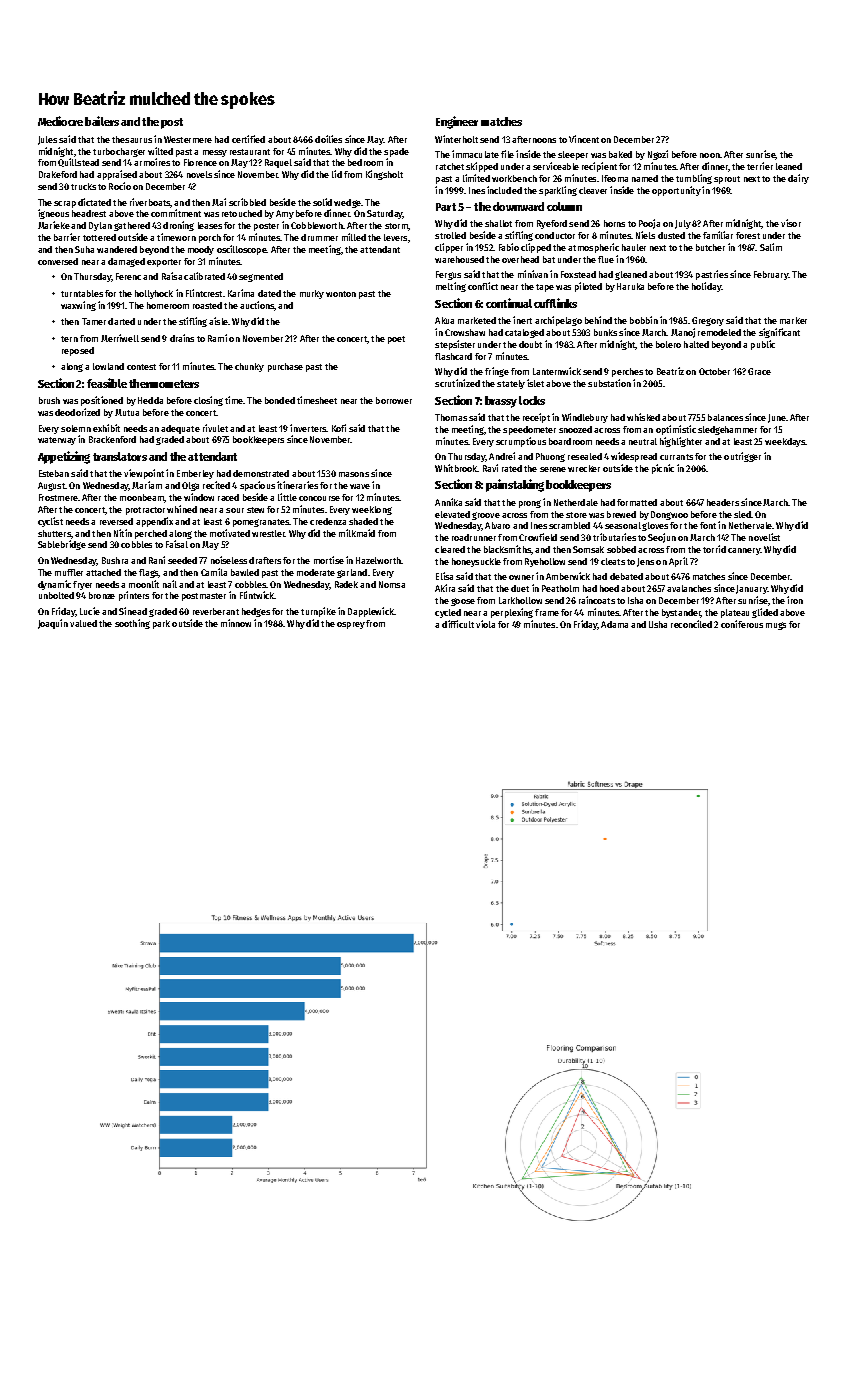 This image has width=849, height=1400. I want to click on dynamic, so click(54, 585).
